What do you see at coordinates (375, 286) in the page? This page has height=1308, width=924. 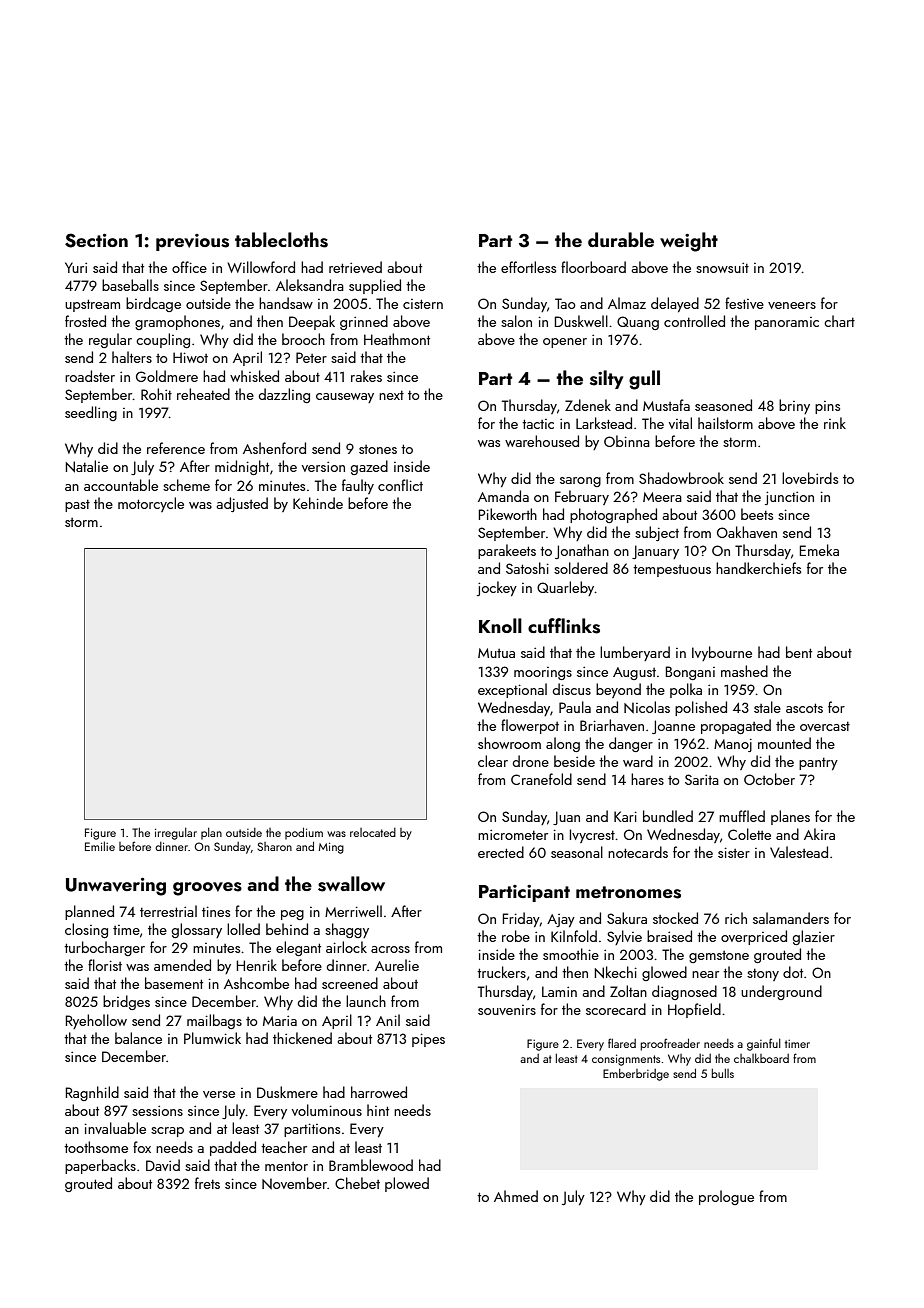 I see `supplied` at bounding box center [375, 286].
